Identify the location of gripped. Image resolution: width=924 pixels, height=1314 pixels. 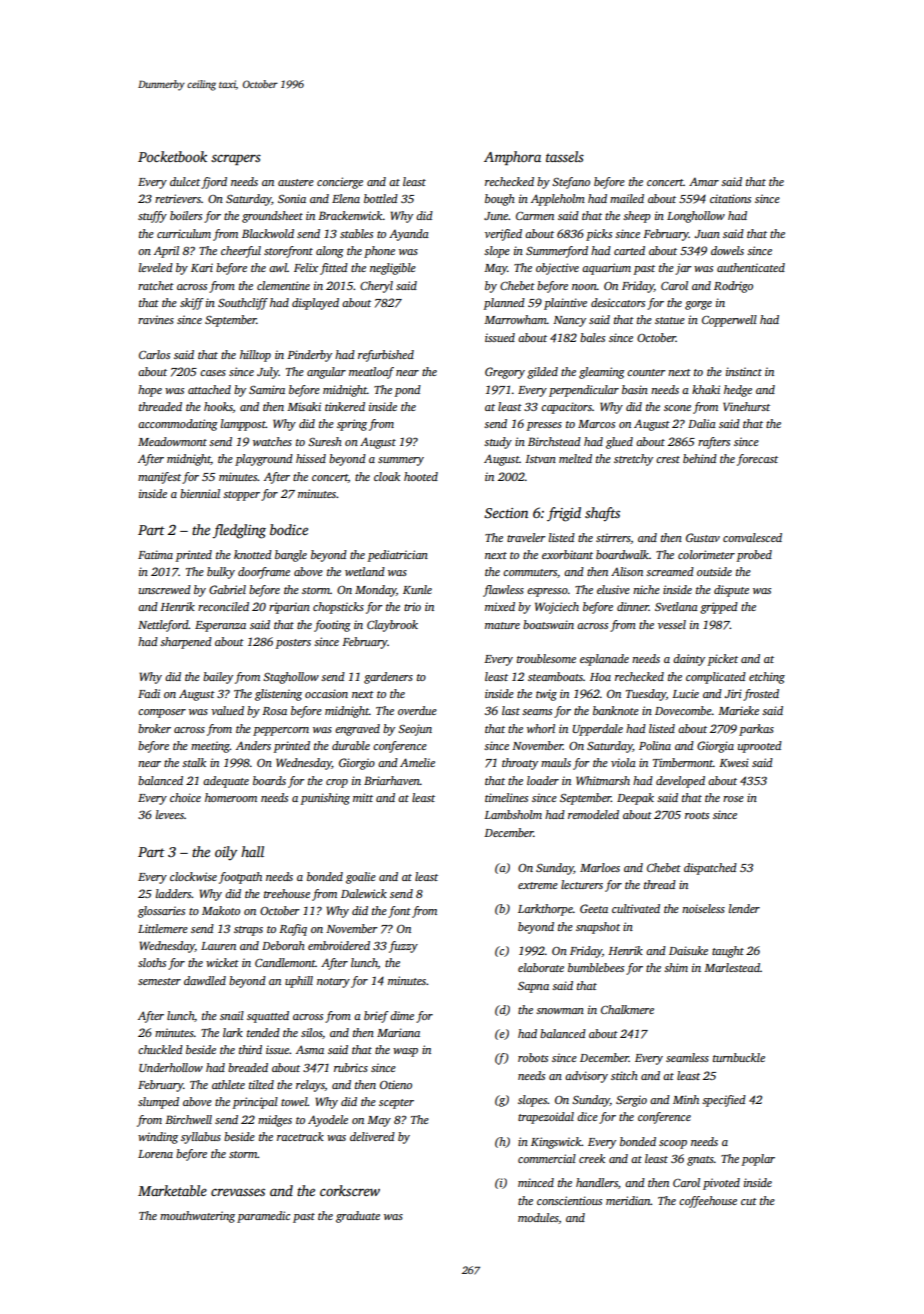
(719, 608).
